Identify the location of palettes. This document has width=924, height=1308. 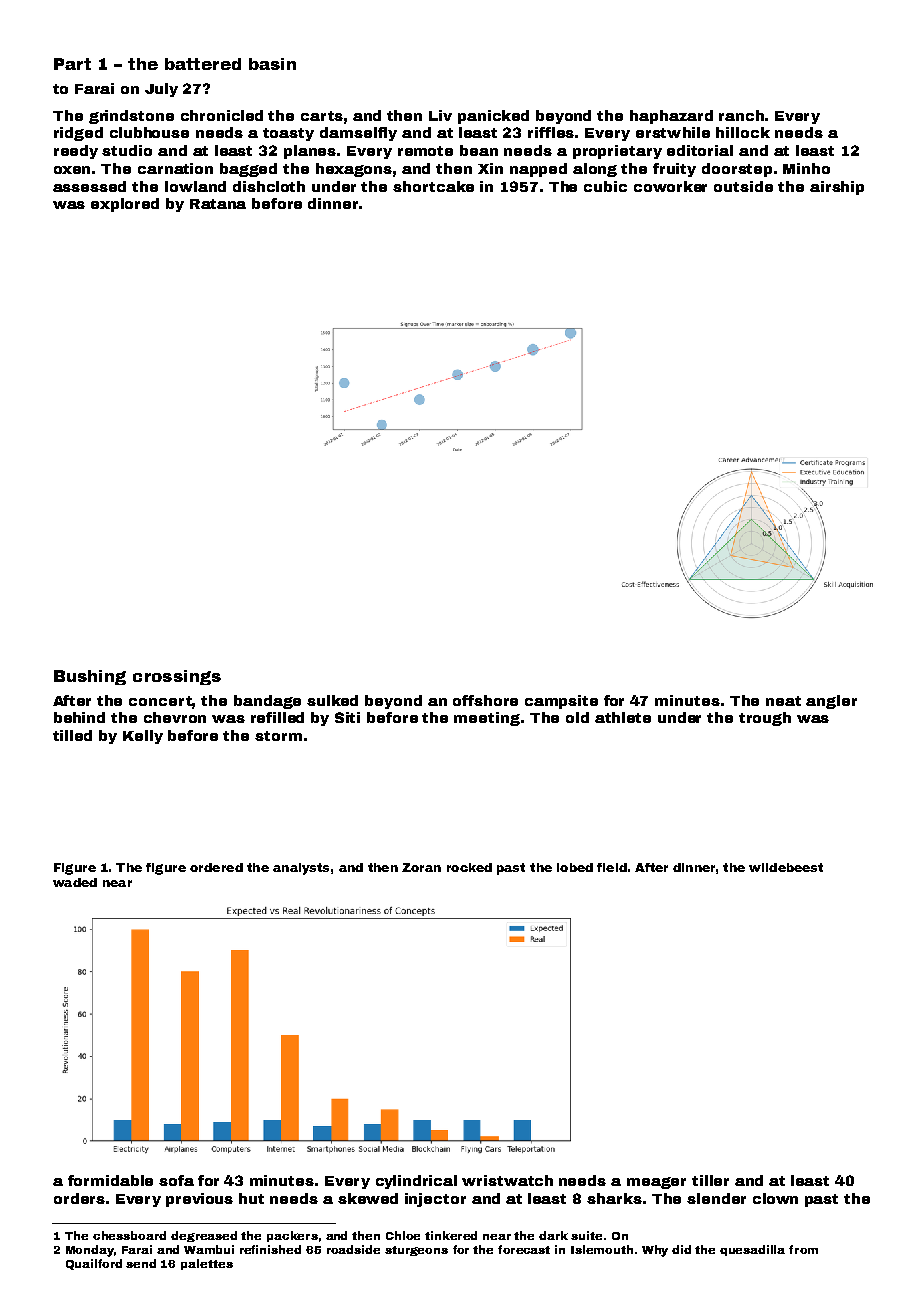
(207, 1264).
